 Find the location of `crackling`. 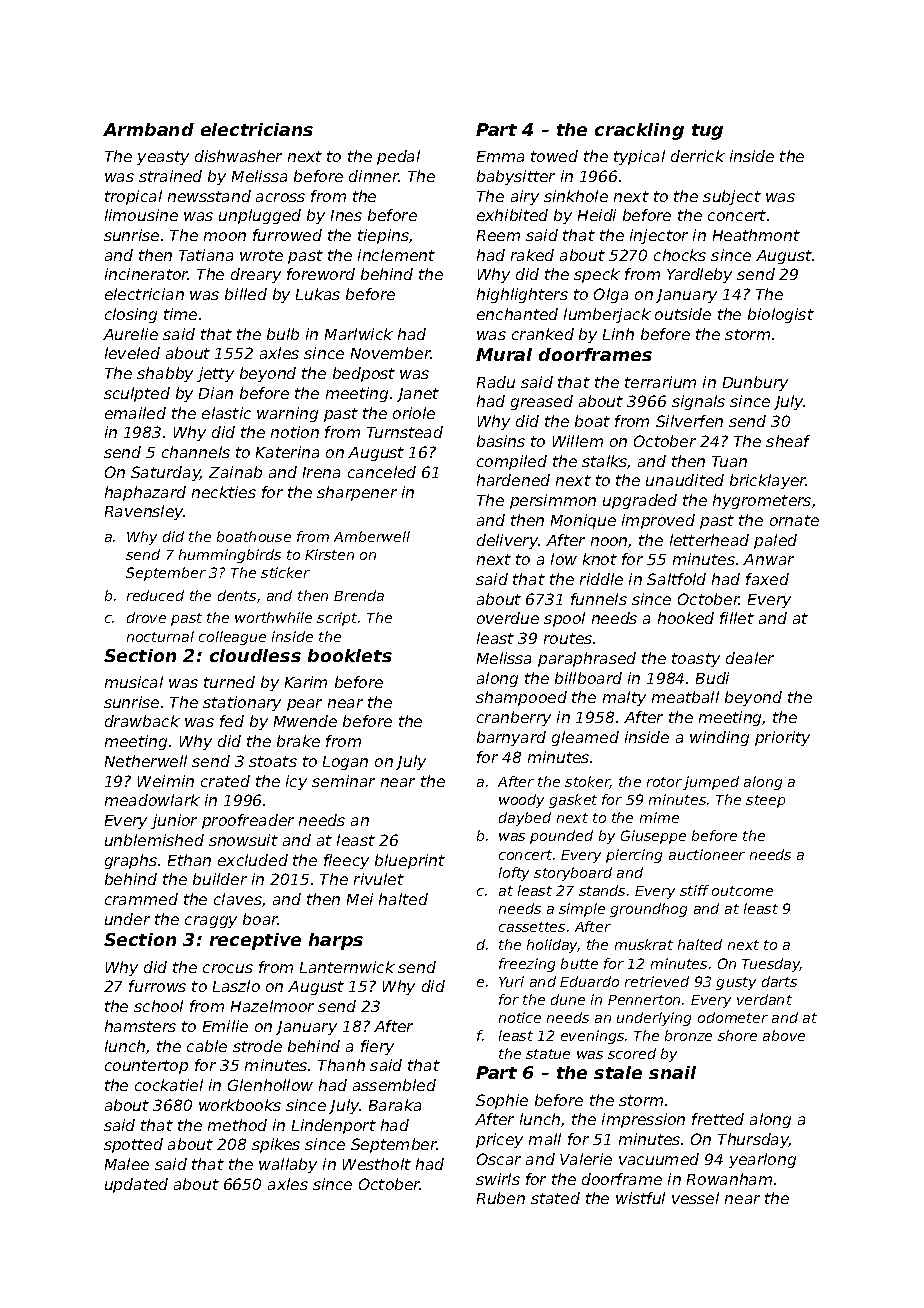

crackling is located at coordinates (639, 131).
